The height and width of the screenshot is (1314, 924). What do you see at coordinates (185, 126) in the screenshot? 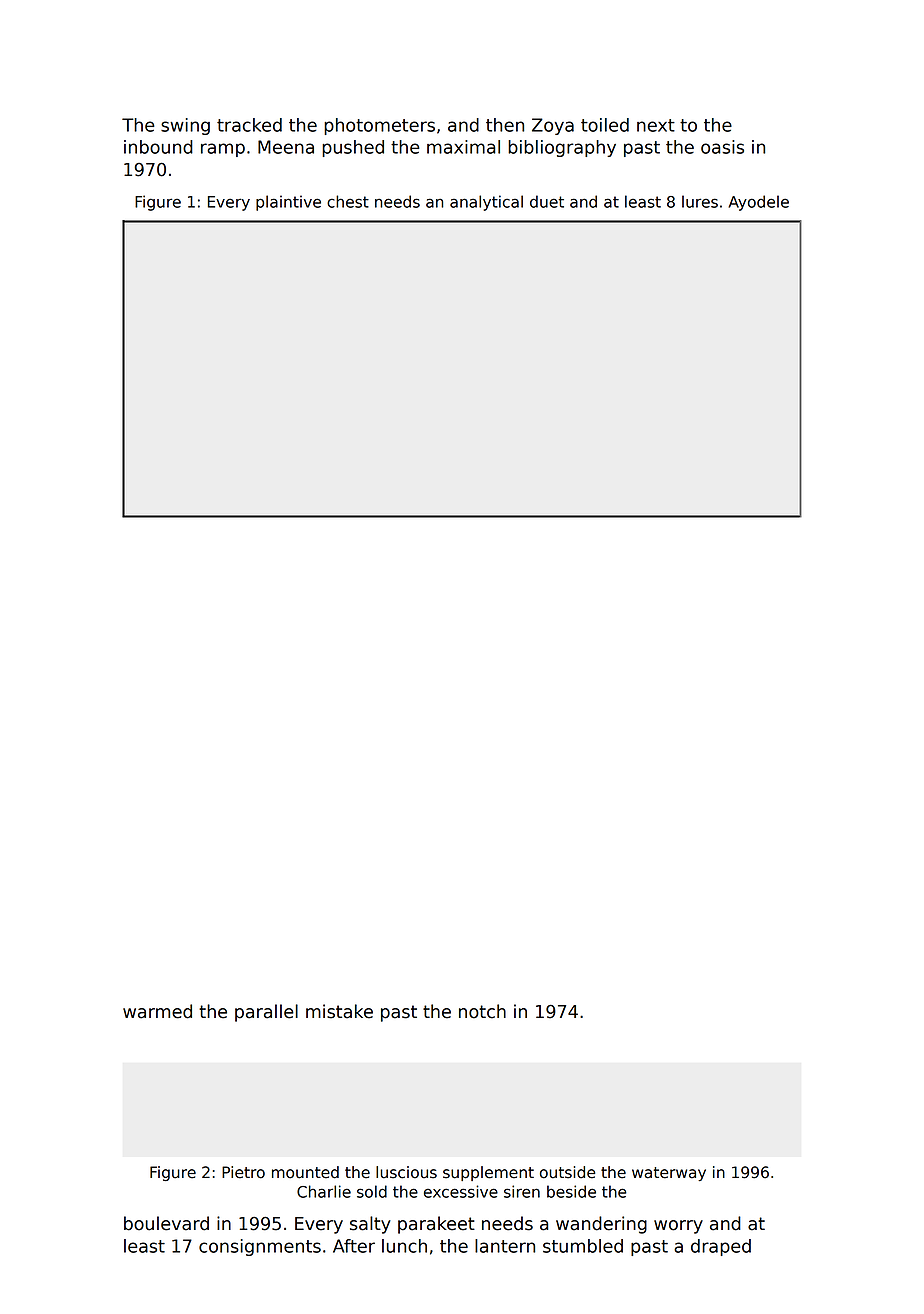
I see `swing` at bounding box center [185, 126].
